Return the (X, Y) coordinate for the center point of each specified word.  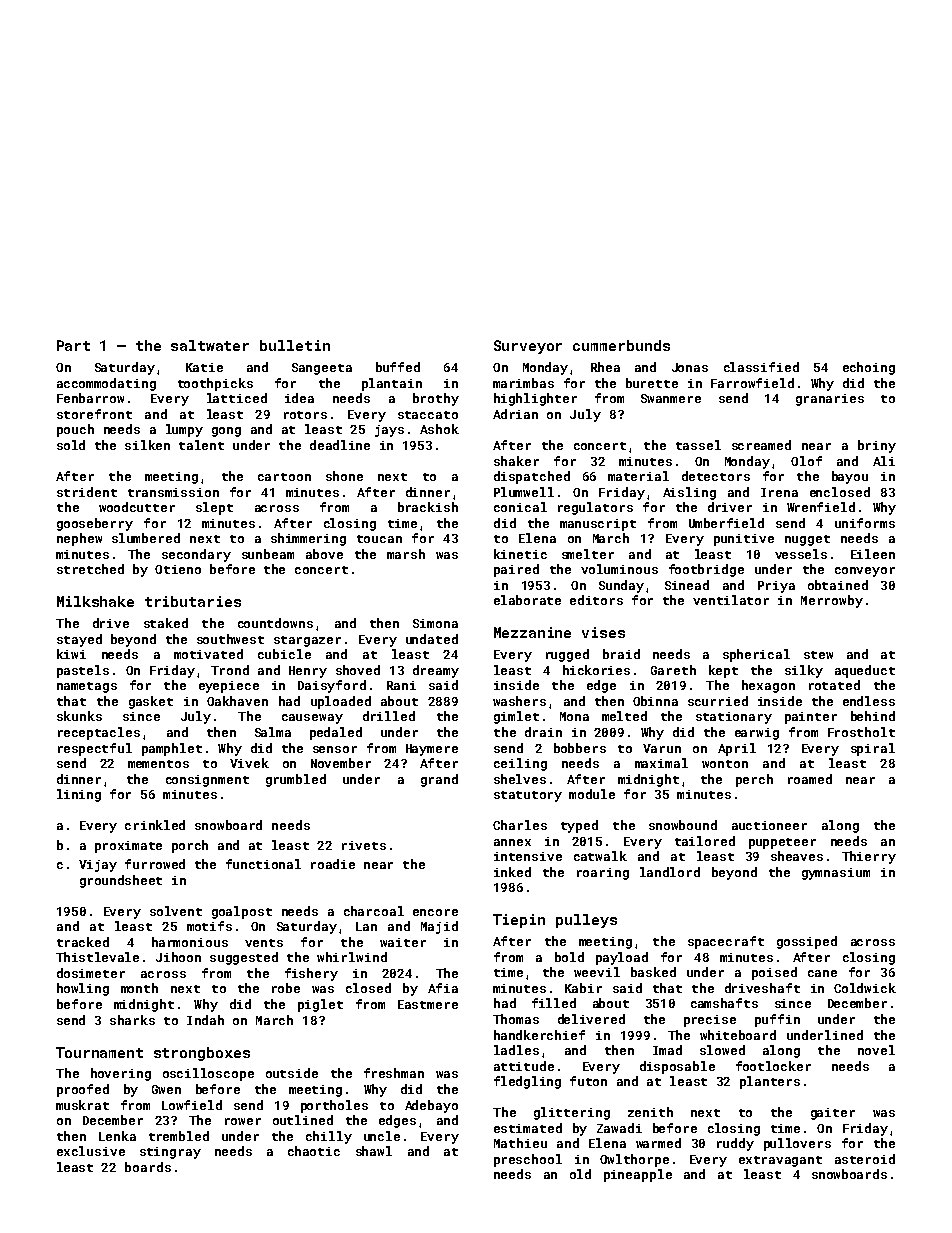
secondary (196, 555)
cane (822, 973)
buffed (398, 367)
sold (71, 445)
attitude (524, 1066)
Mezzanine (532, 632)
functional (263, 864)
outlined (303, 1120)
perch (754, 780)
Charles (520, 825)
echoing (869, 368)
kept (723, 671)
